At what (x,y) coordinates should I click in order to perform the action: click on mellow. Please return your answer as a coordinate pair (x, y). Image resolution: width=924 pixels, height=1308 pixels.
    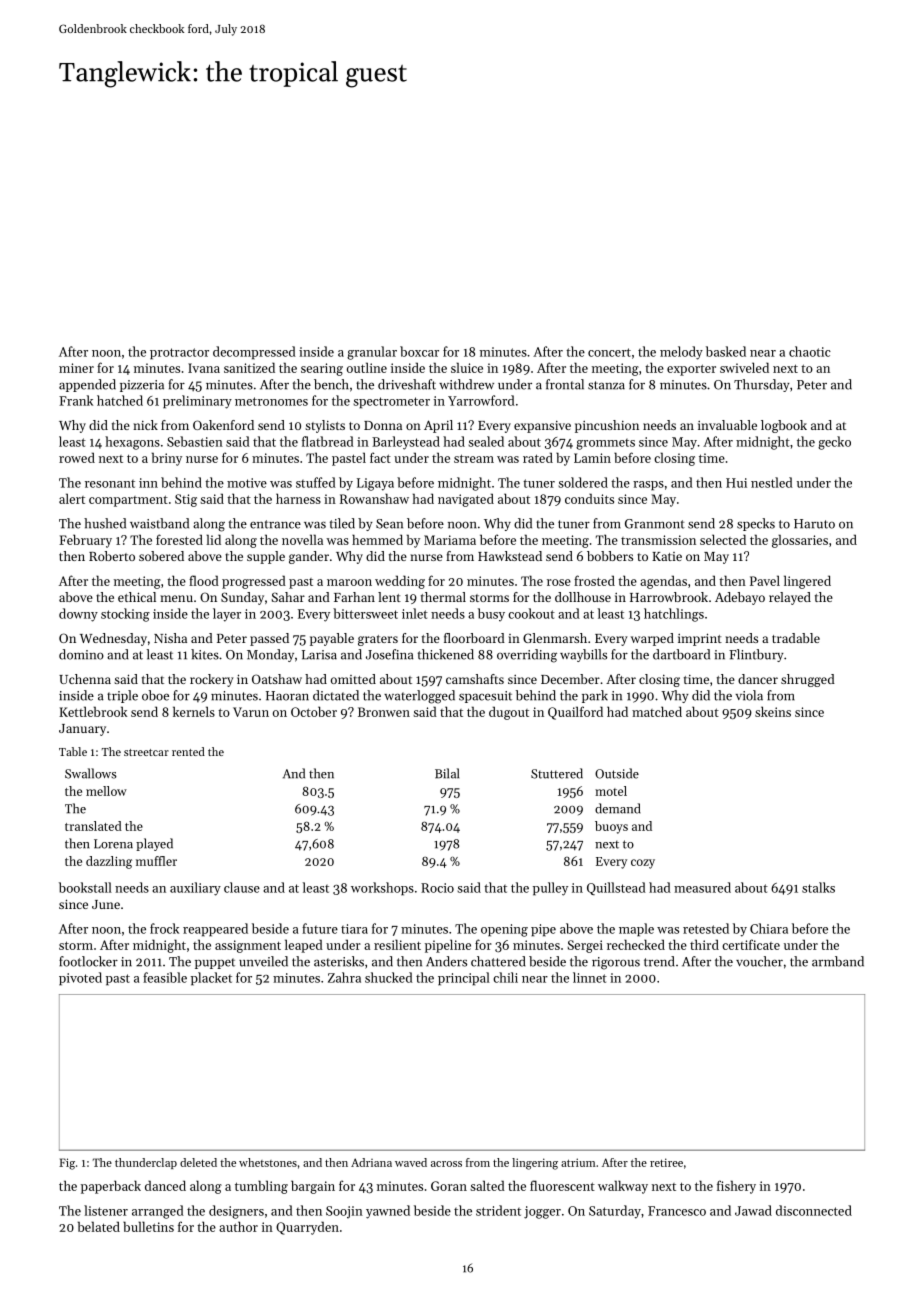
    Looking at the image, I should click on (106, 791).
